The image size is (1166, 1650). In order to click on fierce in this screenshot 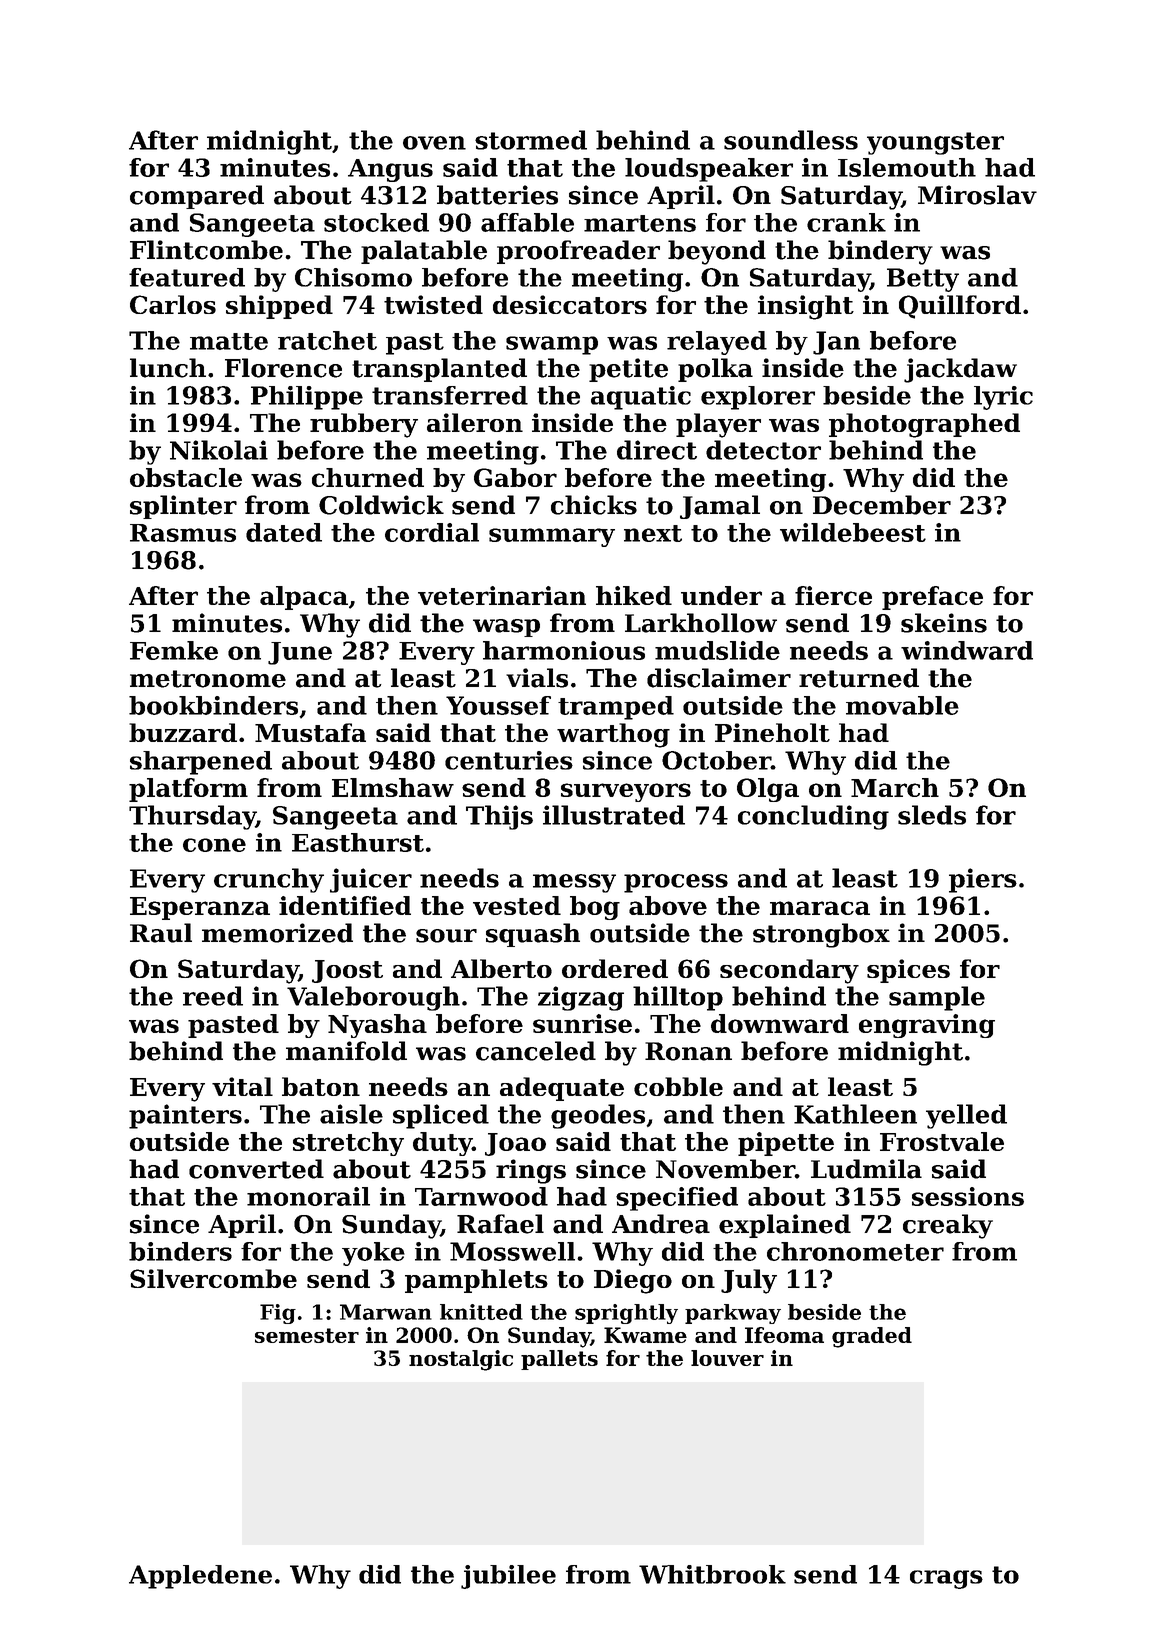, I will do `click(833, 595)`.
